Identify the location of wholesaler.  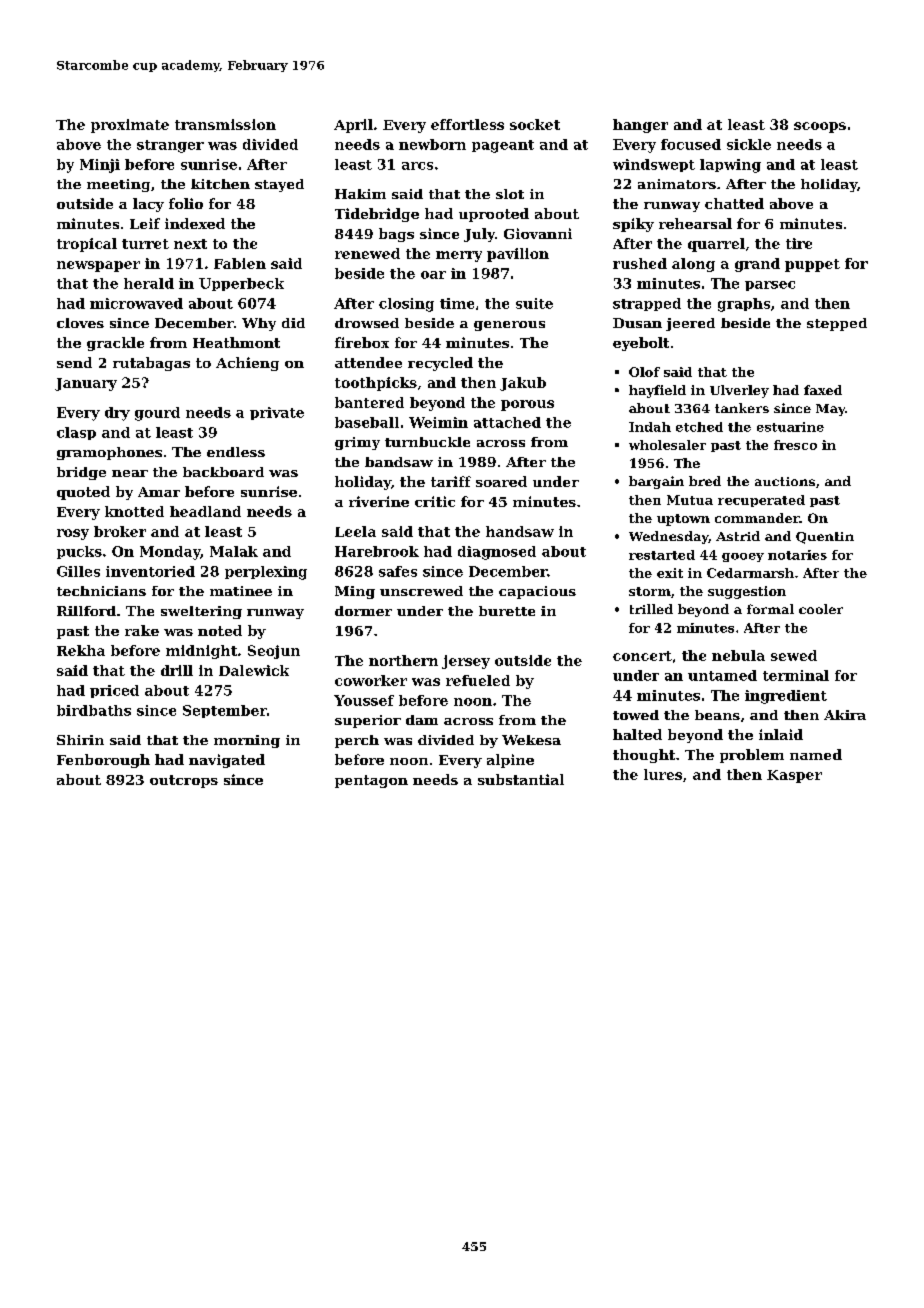
(667, 445).
